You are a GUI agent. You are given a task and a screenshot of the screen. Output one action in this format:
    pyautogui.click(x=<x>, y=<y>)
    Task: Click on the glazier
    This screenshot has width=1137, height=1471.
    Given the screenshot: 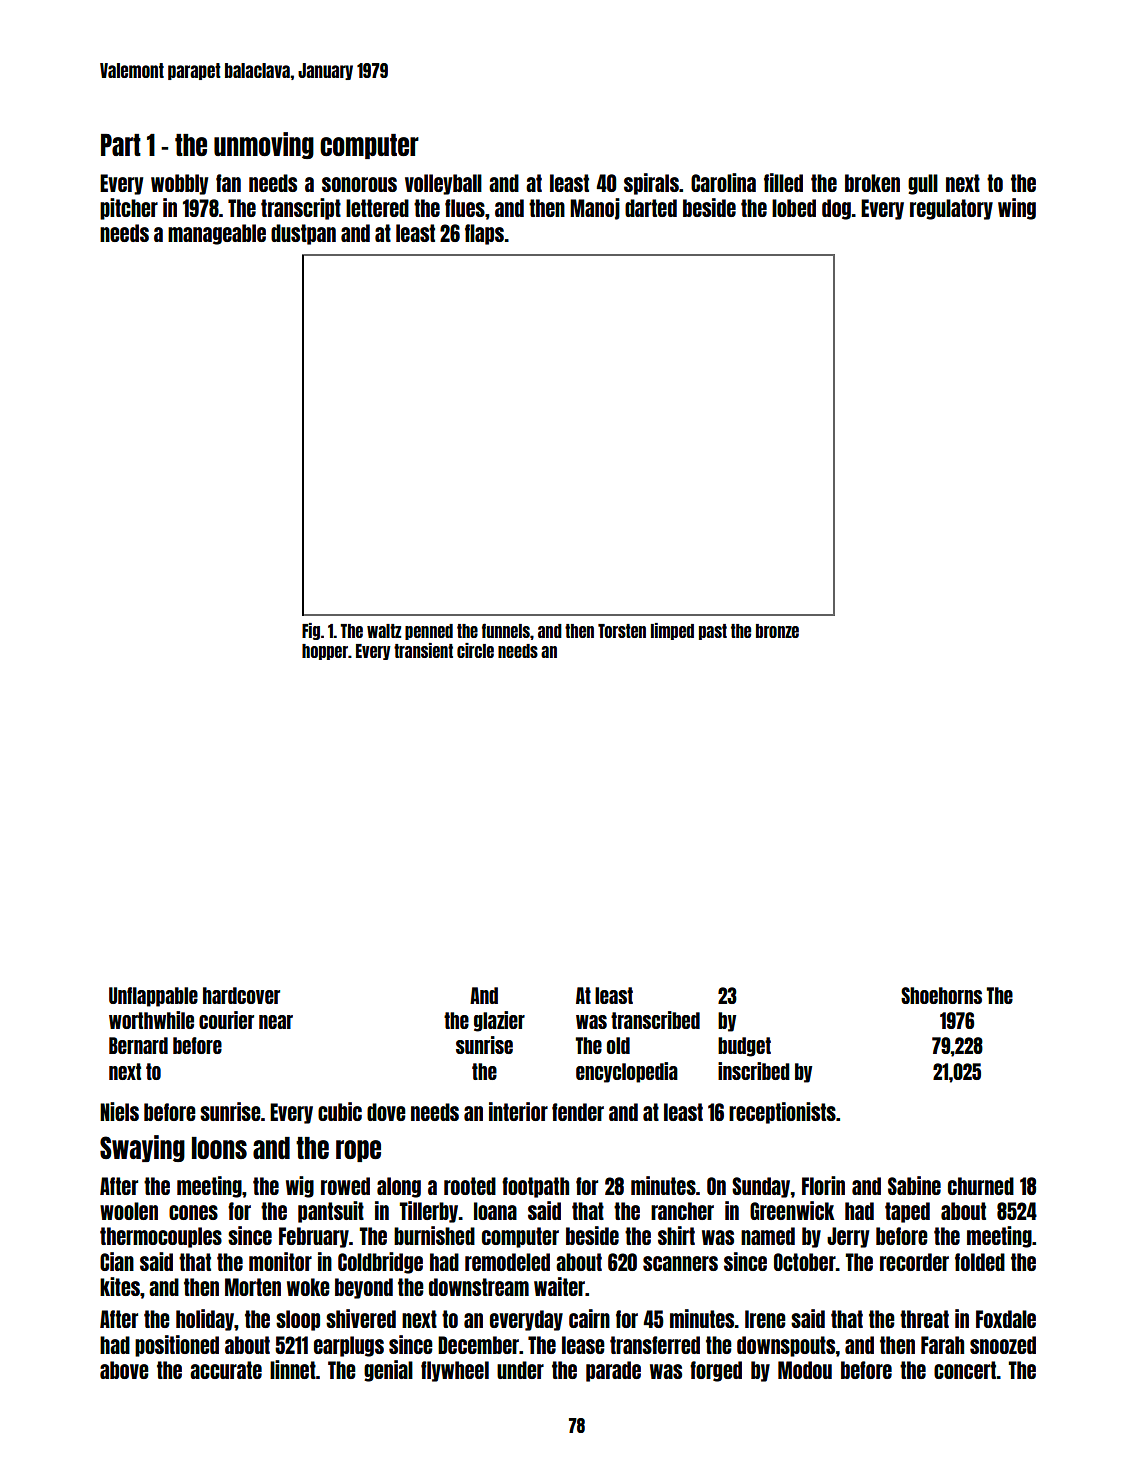 What is the action you would take?
    pyautogui.click(x=499, y=1021)
